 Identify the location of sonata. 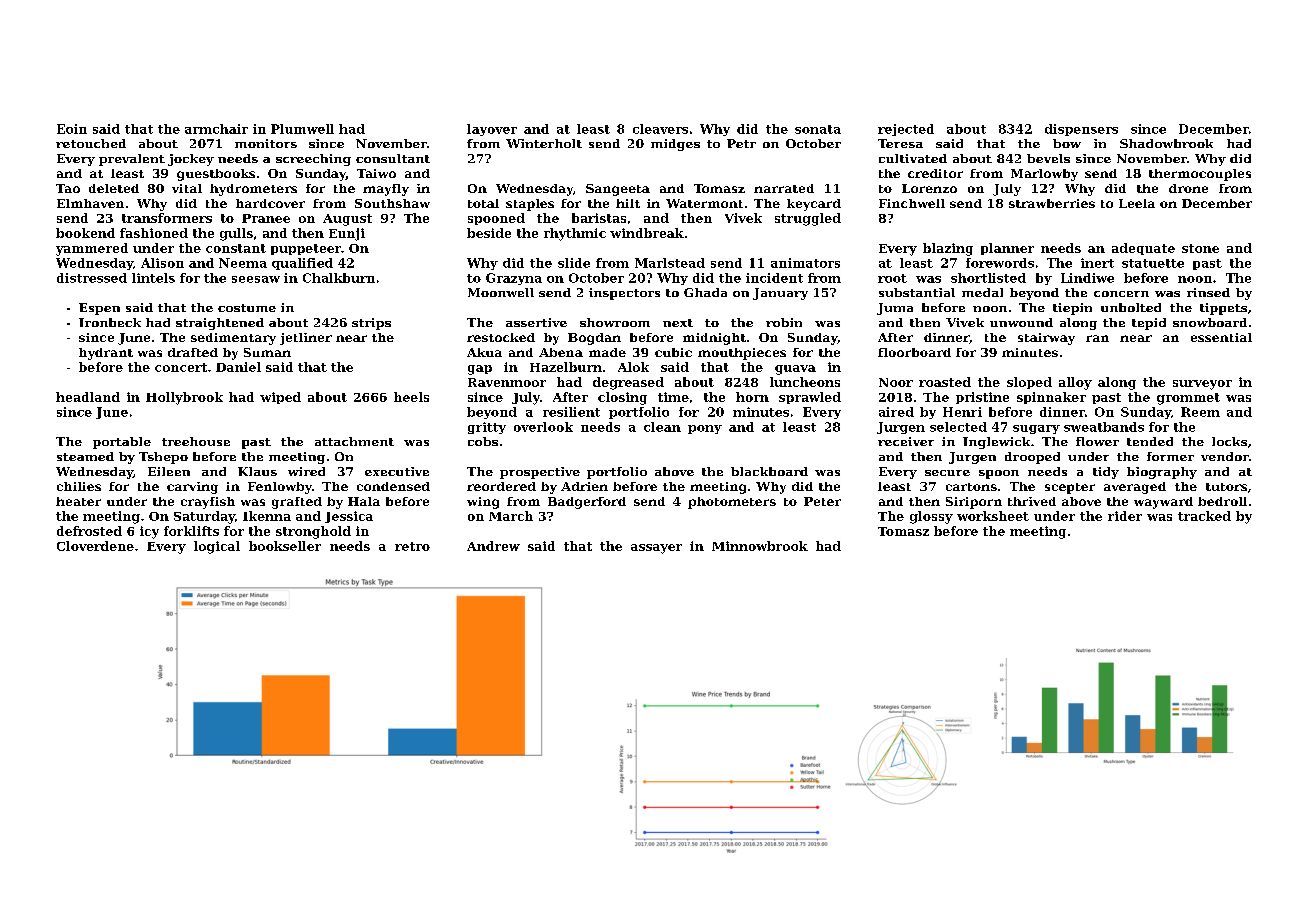
(818, 129).
